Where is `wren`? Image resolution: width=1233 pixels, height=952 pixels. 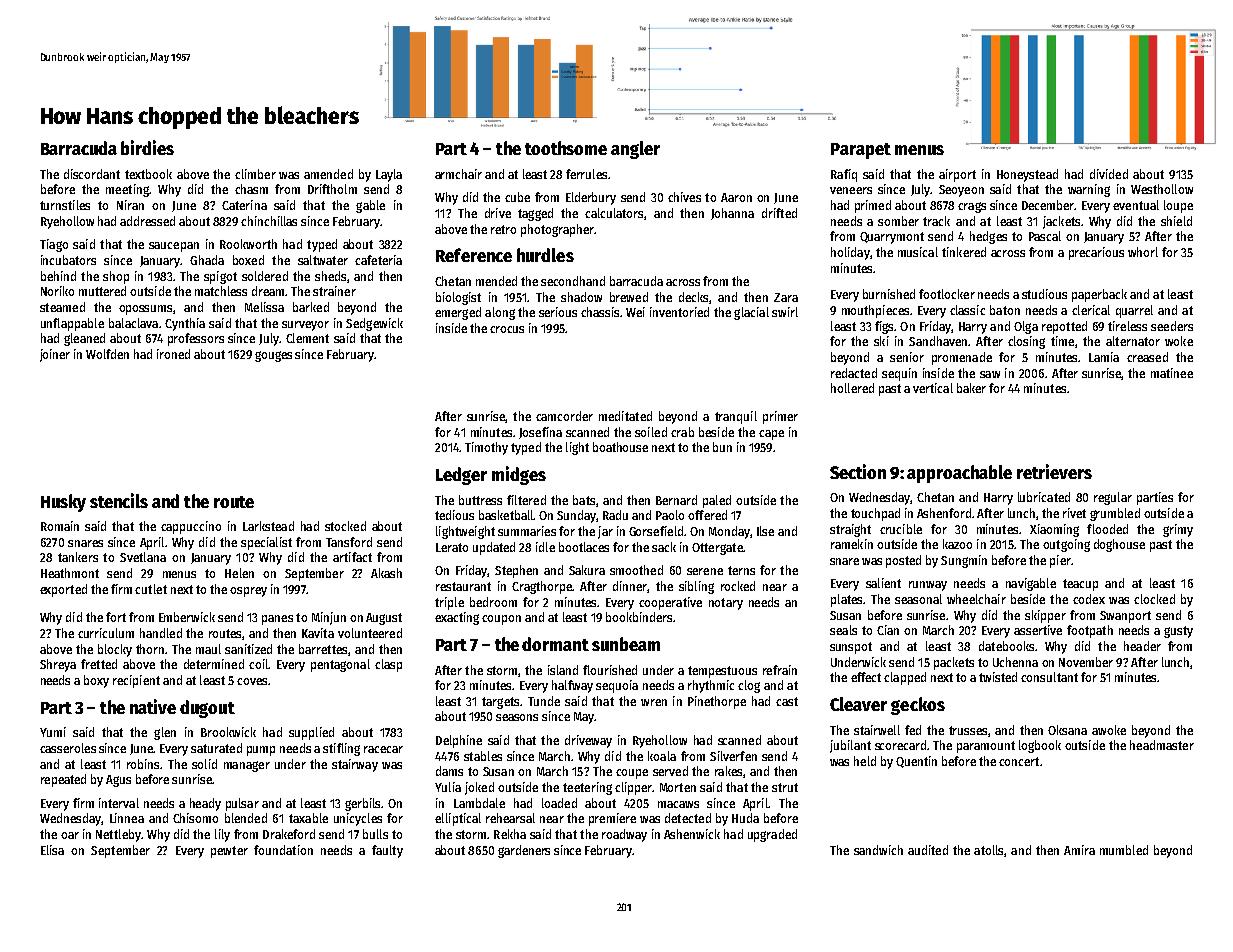
wren is located at coordinates (654, 702).
